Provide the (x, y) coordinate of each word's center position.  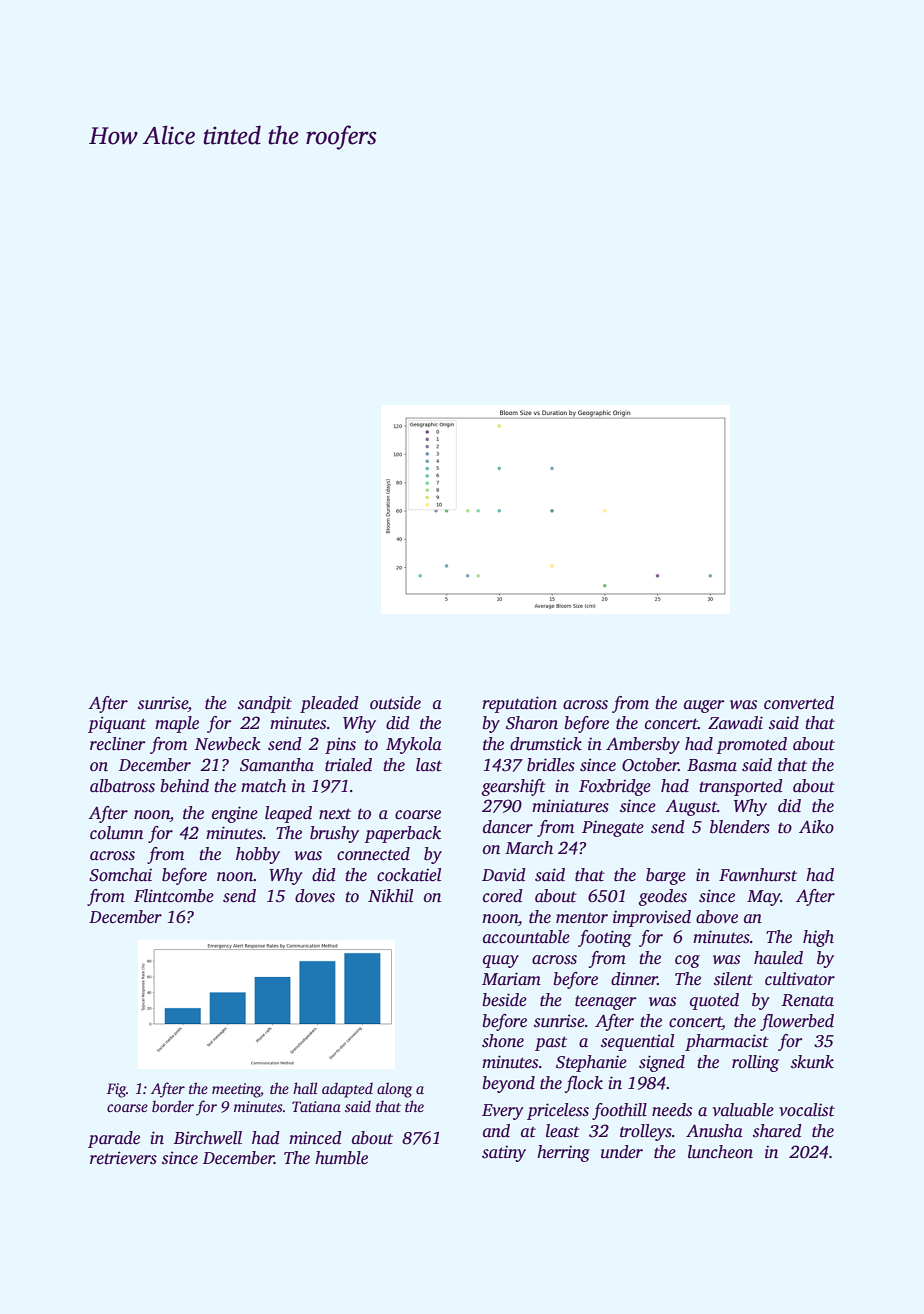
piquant (117, 724)
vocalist (807, 1110)
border (173, 1106)
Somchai (120, 875)
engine (235, 814)
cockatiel (409, 875)
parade (114, 1139)
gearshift (513, 787)
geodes (662, 897)
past (551, 1043)
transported (741, 787)
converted (799, 703)
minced (315, 1138)
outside (395, 703)
